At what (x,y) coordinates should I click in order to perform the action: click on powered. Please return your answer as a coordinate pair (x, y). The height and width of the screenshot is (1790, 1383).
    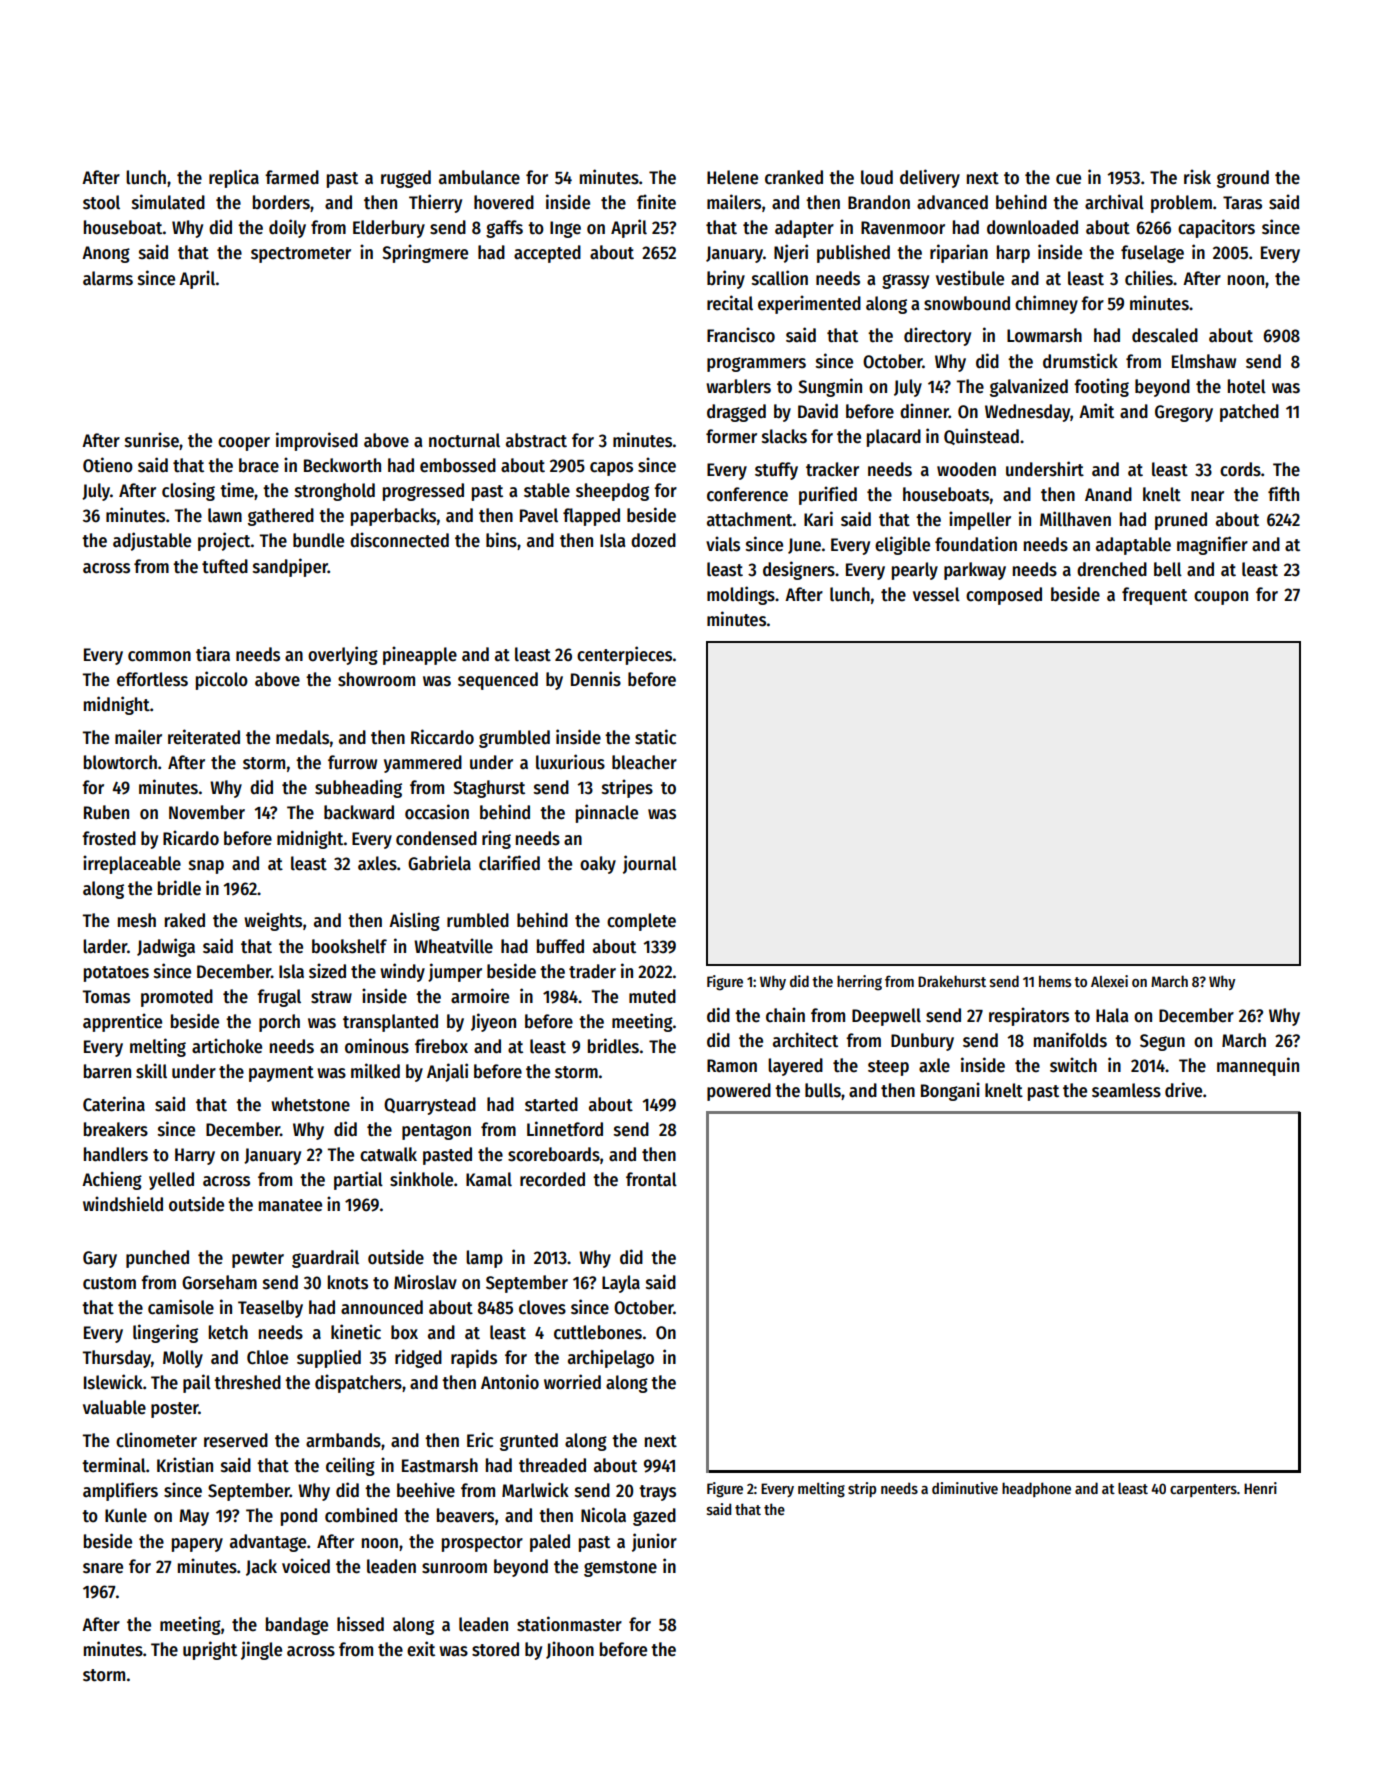
    Looking at the image, I should click on (739, 1092).
